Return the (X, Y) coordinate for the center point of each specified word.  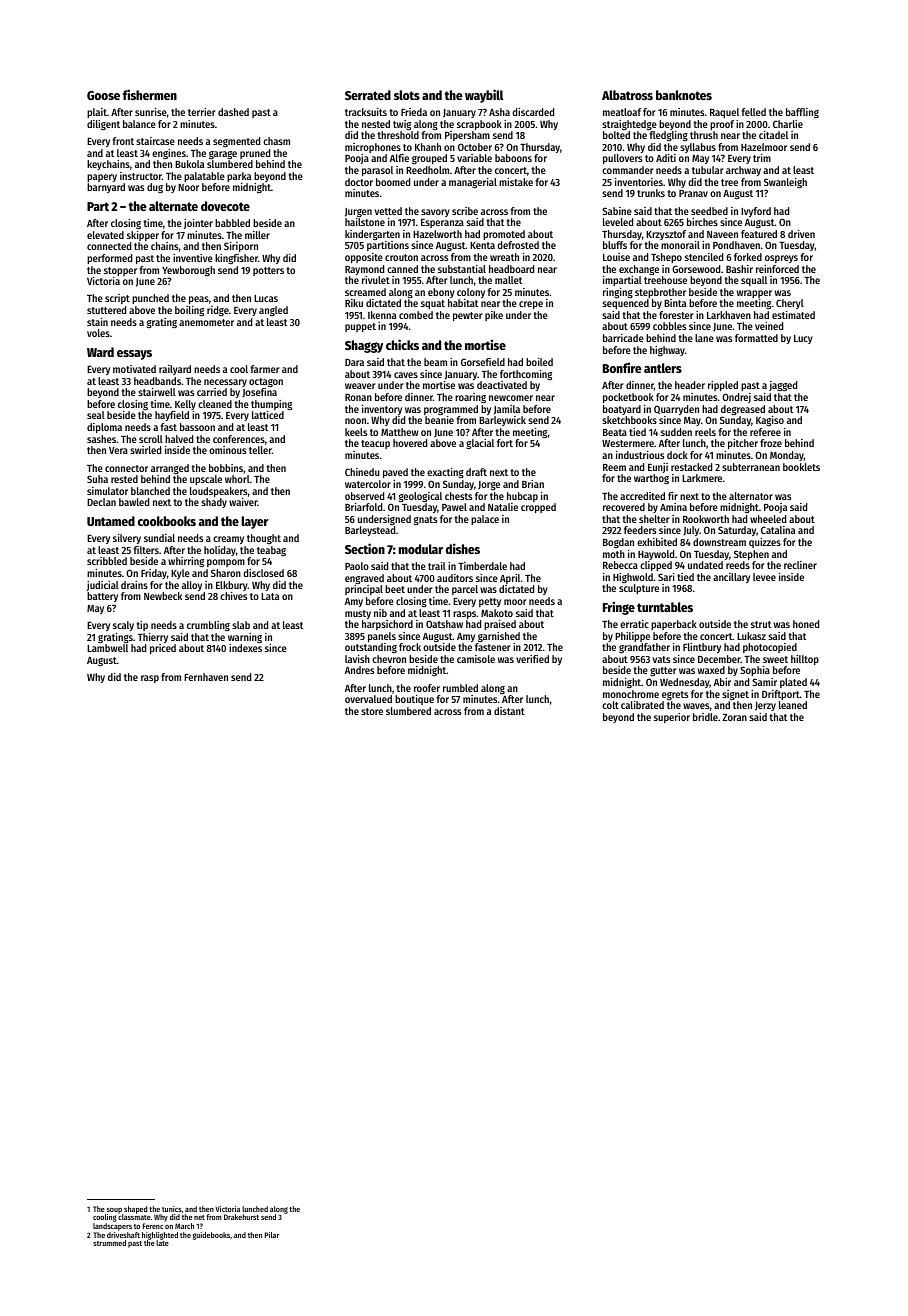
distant (509, 711)
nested (376, 124)
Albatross (627, 95)
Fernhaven (206, 677)
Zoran (734, 717)
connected (109, 246)
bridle (705, 717)
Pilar (272, 1235)
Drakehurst (241, 1217)
